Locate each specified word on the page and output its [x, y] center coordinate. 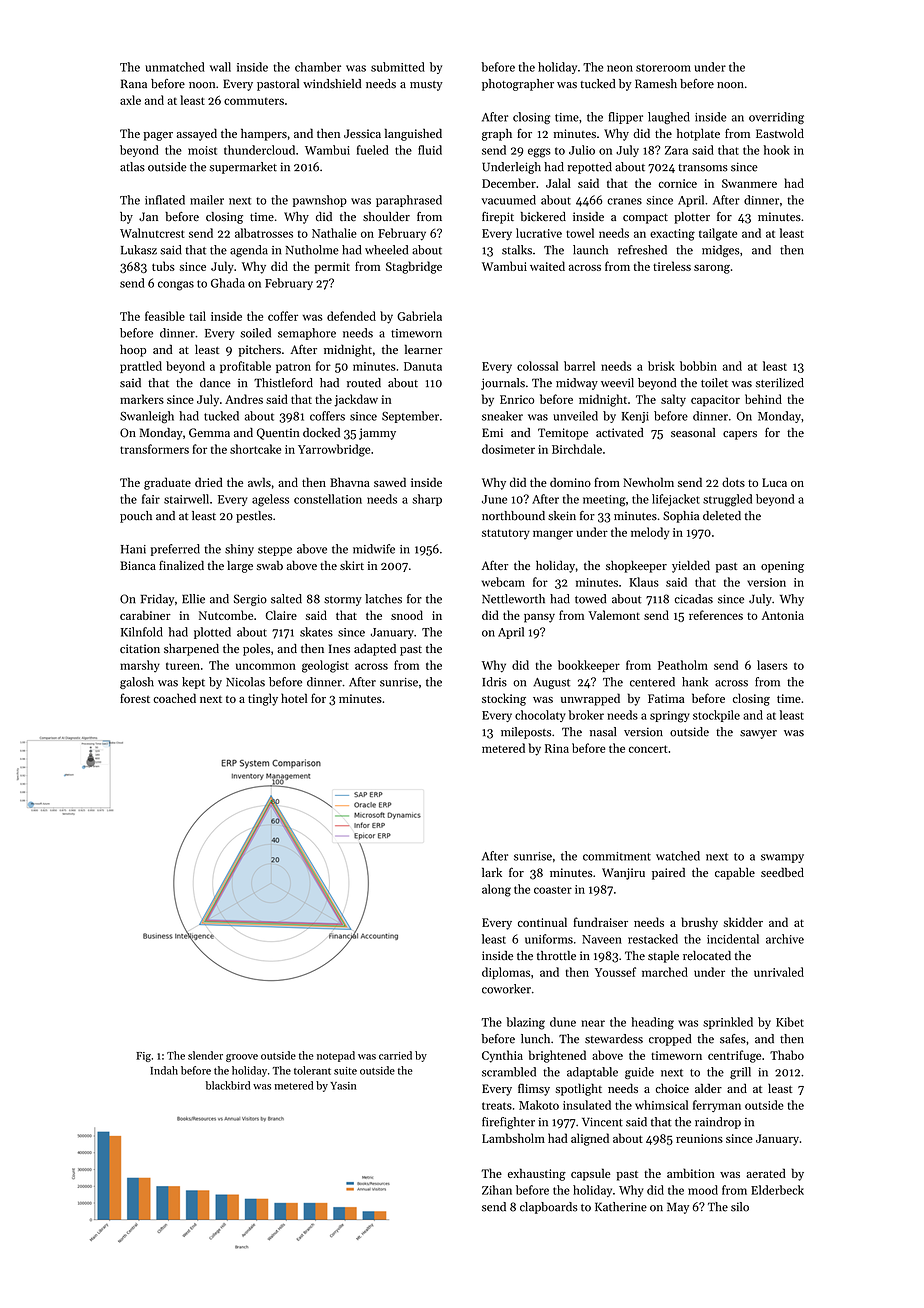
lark [492, 872]
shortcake [255, 449]
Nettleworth [513, 599]
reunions [699, 1138]
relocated [707, 956]
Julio [582, 150]
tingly [263, 699]
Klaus [644, 582]
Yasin [343, 1086]
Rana [134, 83]
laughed [669, 118]
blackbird [228, 1085]
